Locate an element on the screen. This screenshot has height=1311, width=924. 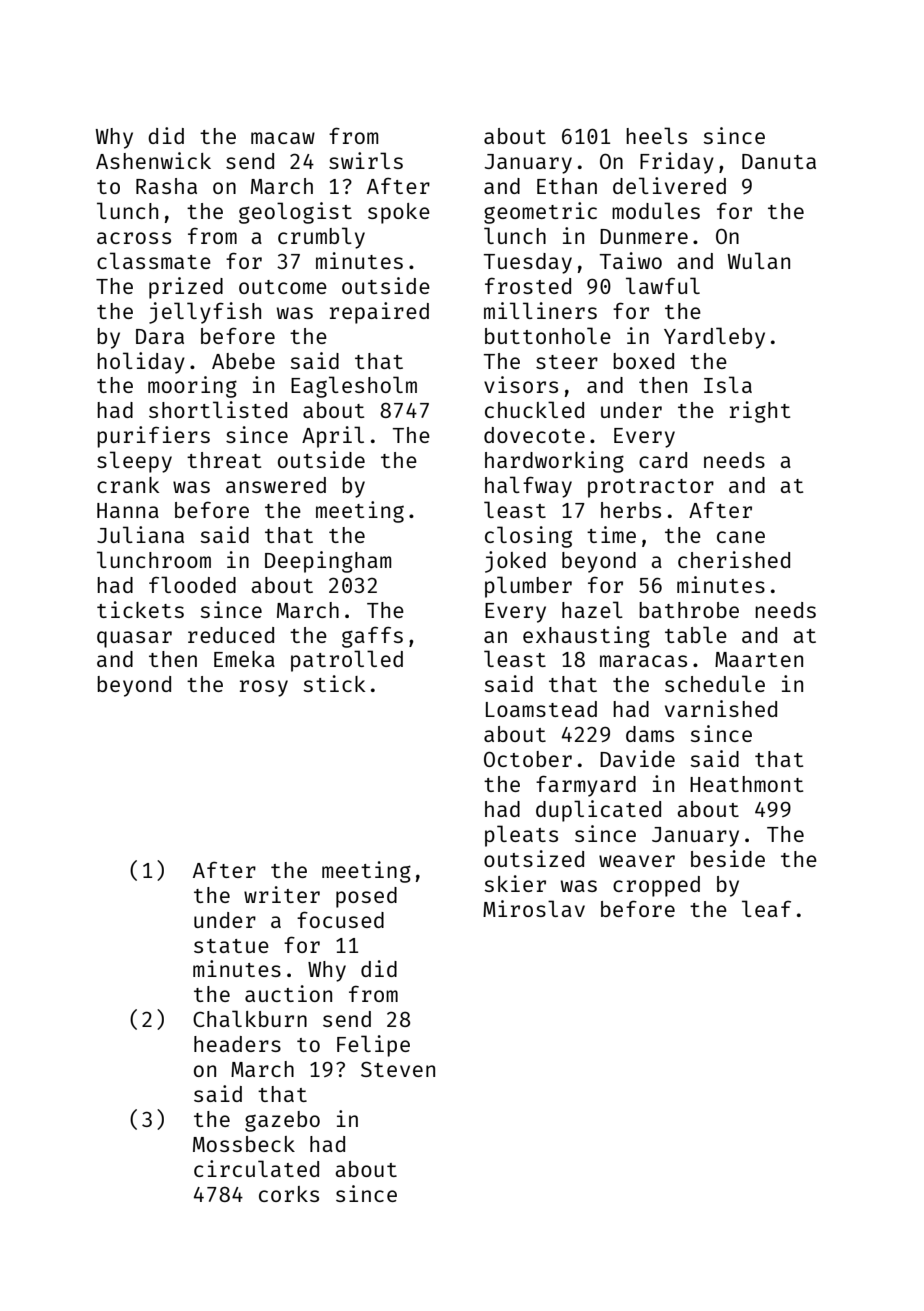
swirls is located at coordinates (366, 160).
